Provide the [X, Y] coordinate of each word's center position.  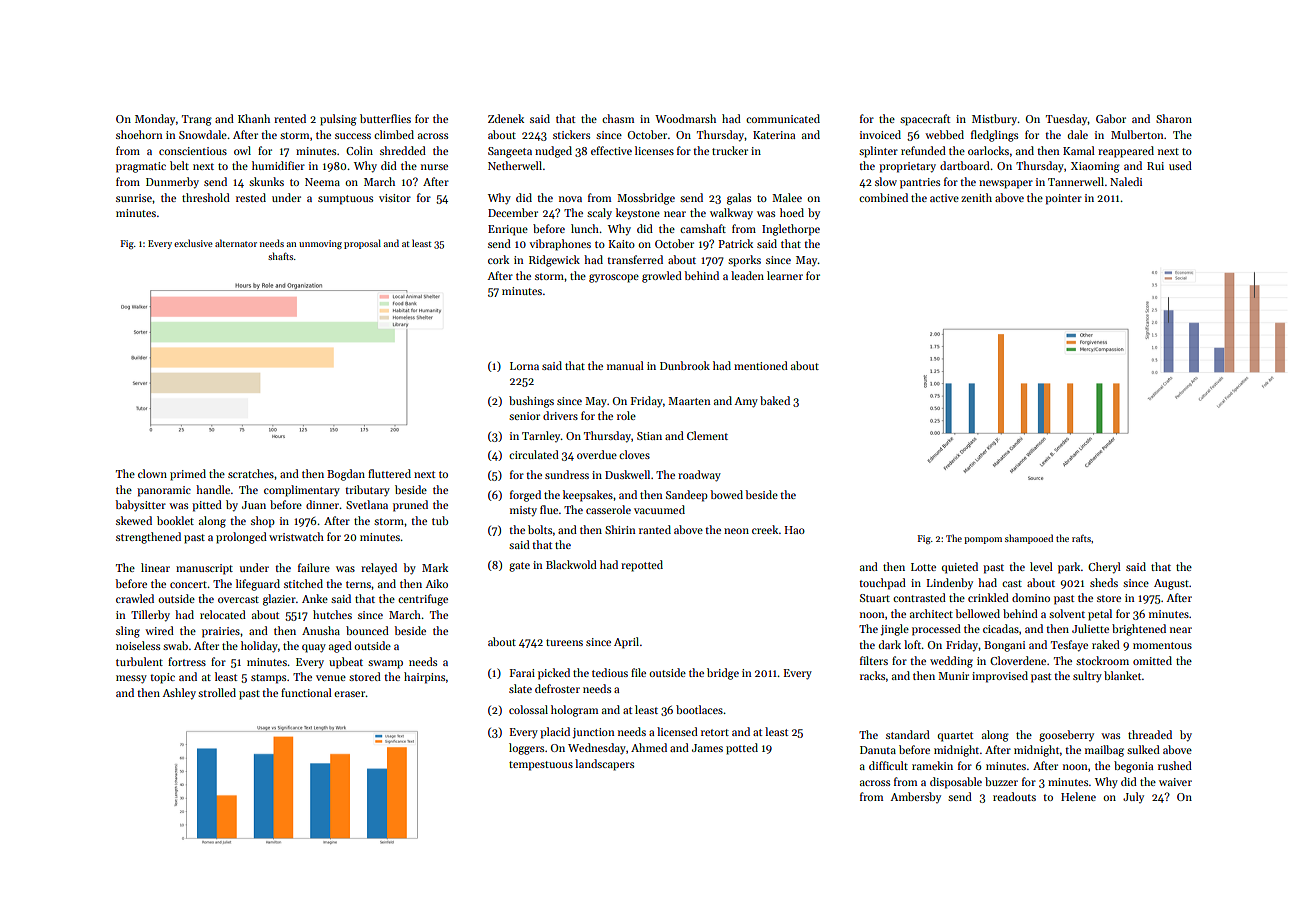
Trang [197, 120]
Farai [522, 673]
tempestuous [541, 766]
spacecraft [925, 120]
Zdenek [506, 118]
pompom [983, 540]
